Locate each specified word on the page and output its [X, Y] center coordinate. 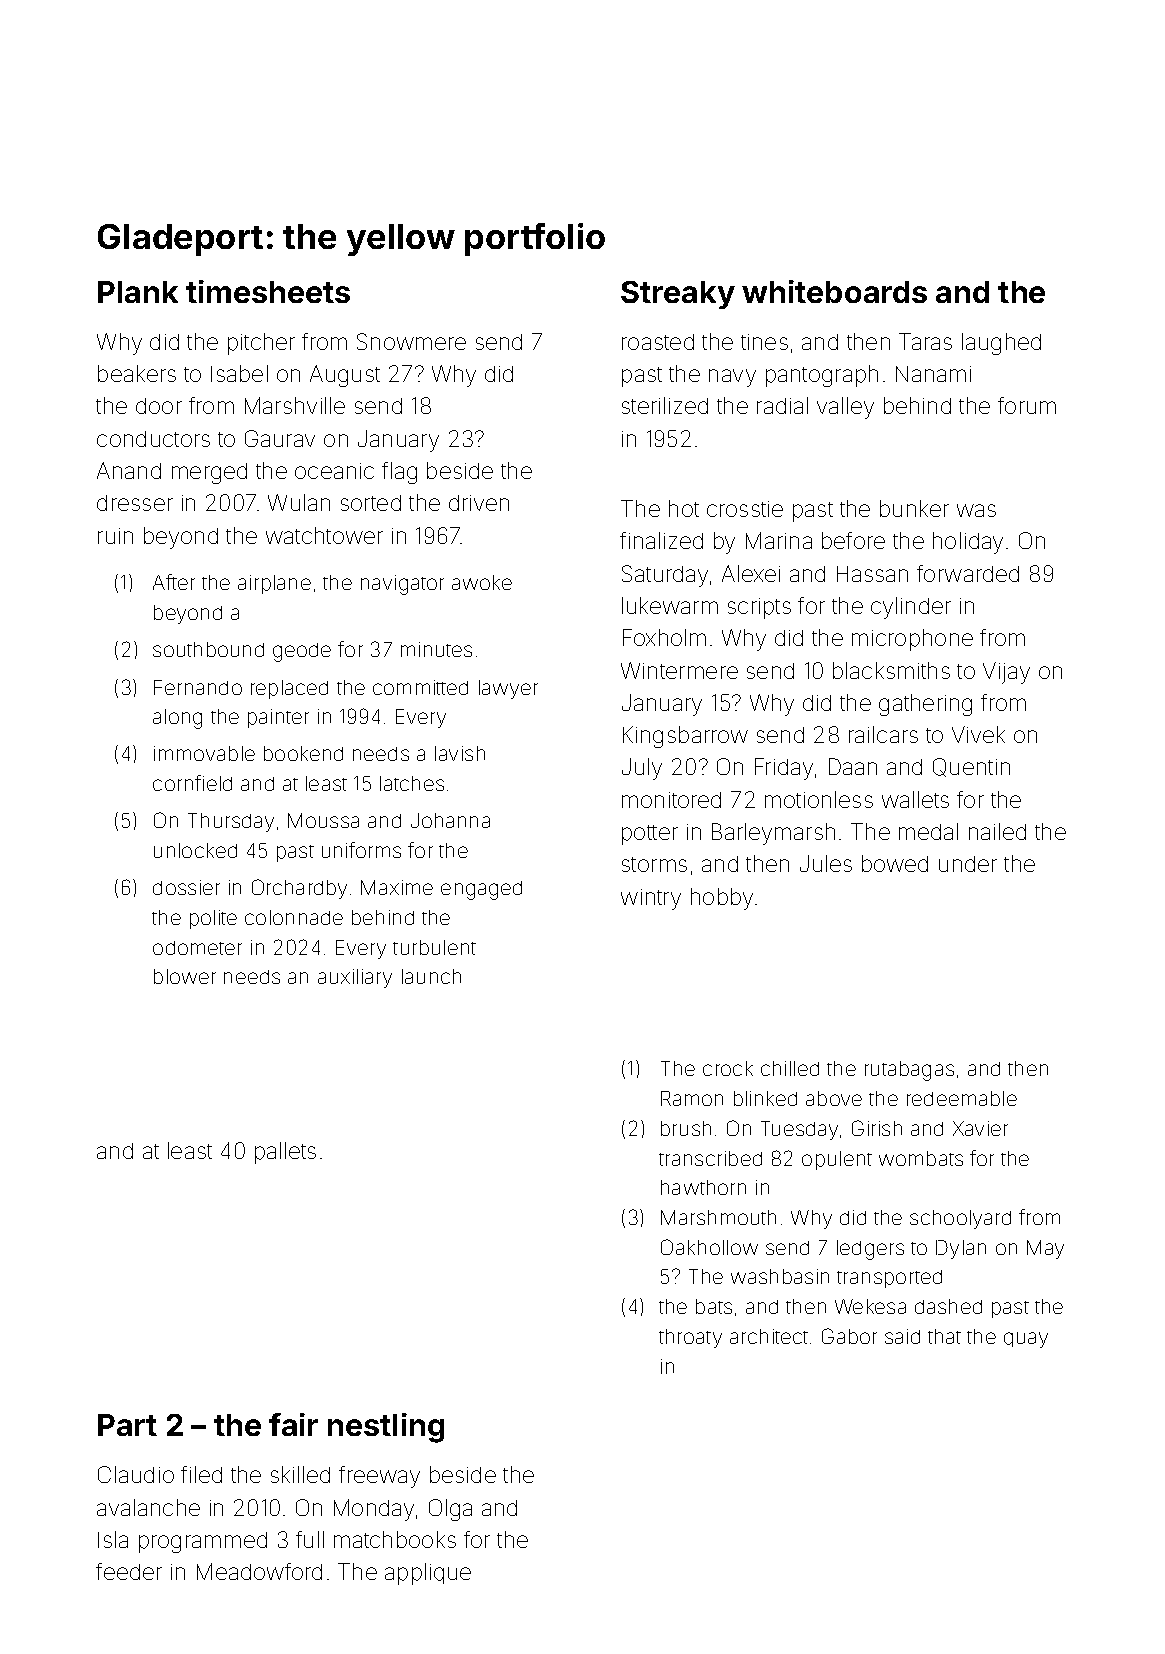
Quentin [971, 767]
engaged [481, 890]
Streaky [678, 295]
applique [428, 1574]
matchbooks [395, 1539]
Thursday [231, 822]
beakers [137, 373]
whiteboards [834, 291]
